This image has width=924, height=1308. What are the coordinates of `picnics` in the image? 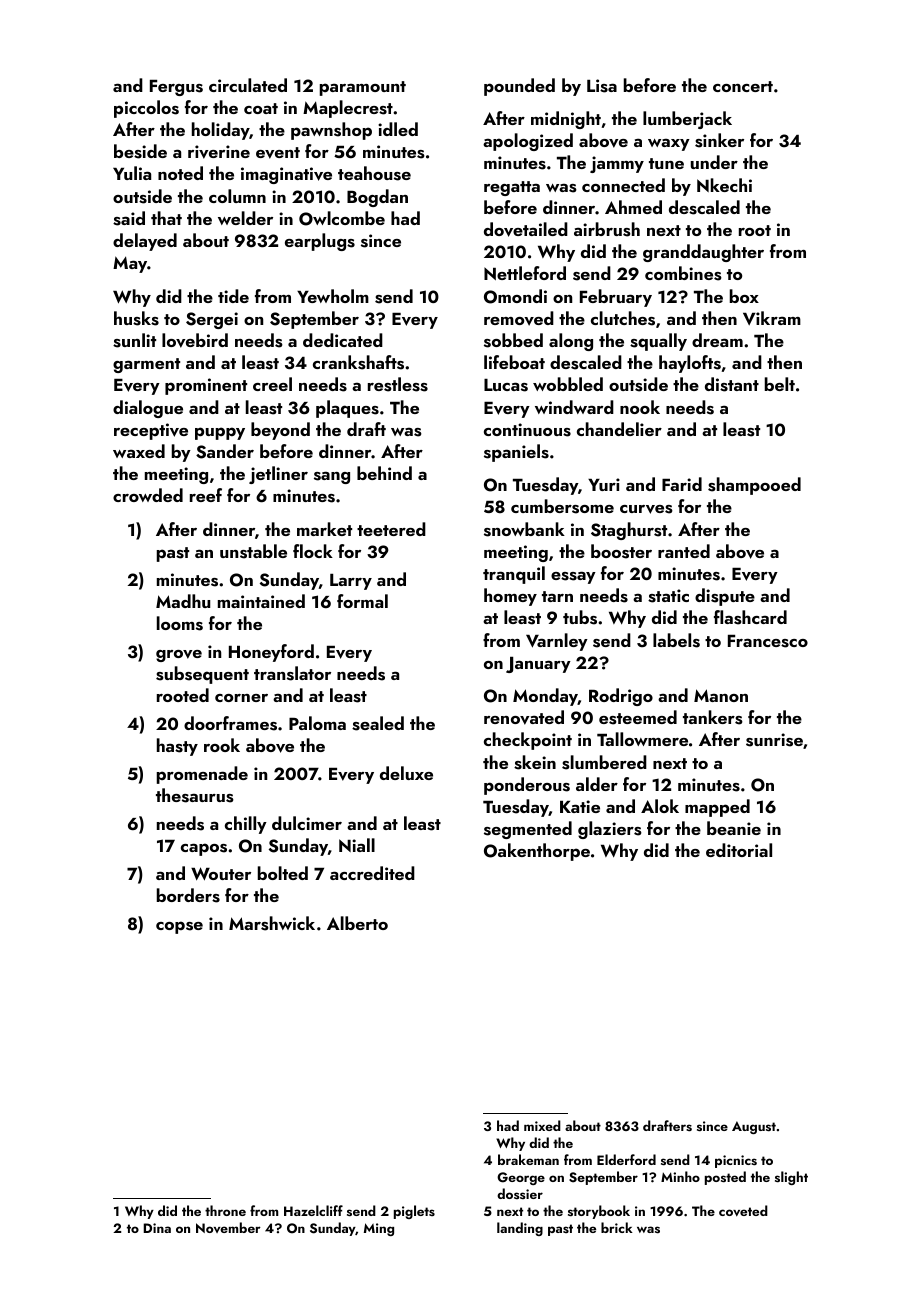 It's located at (736, 1161).
